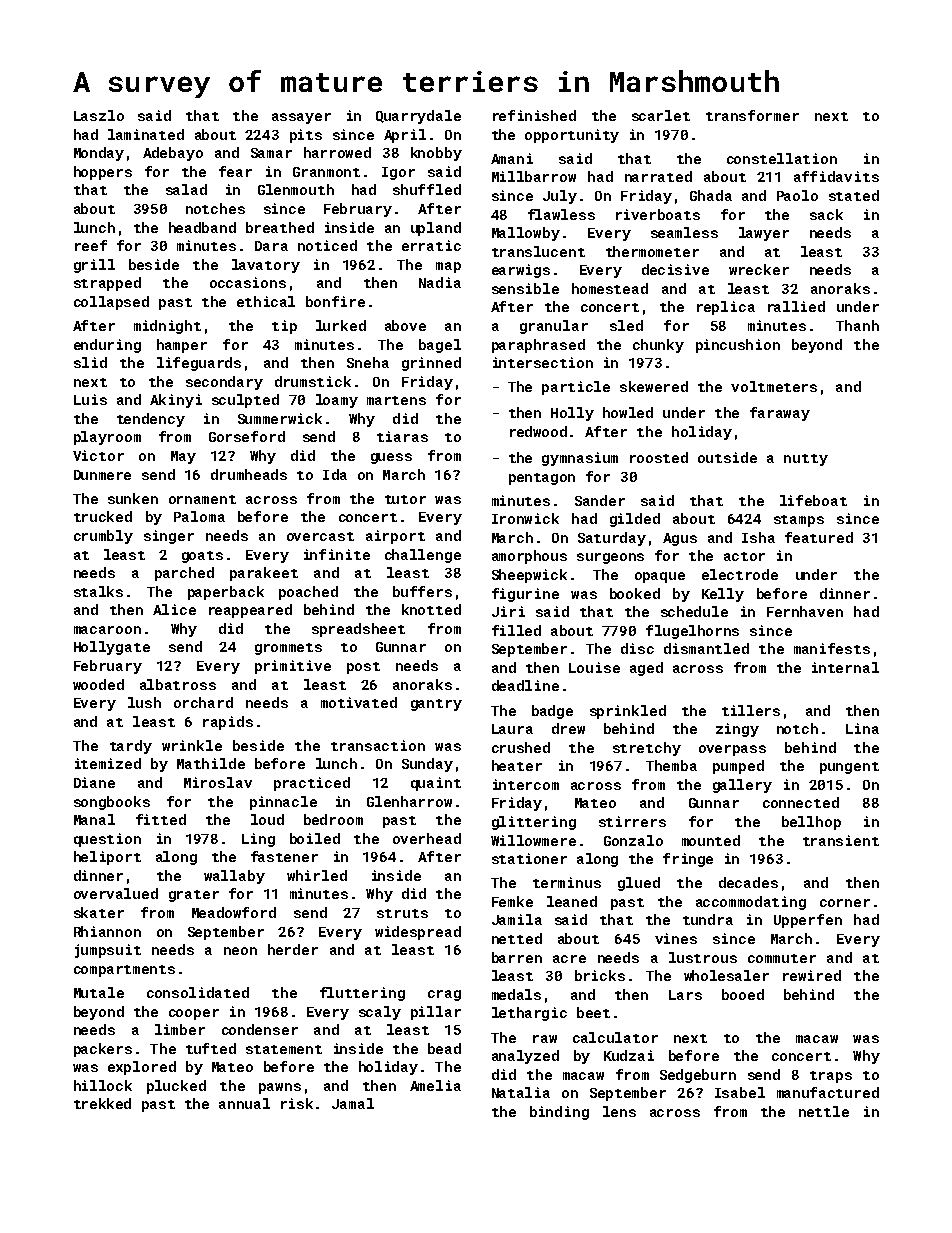  I want to click on Louise, so click(594, 667).
